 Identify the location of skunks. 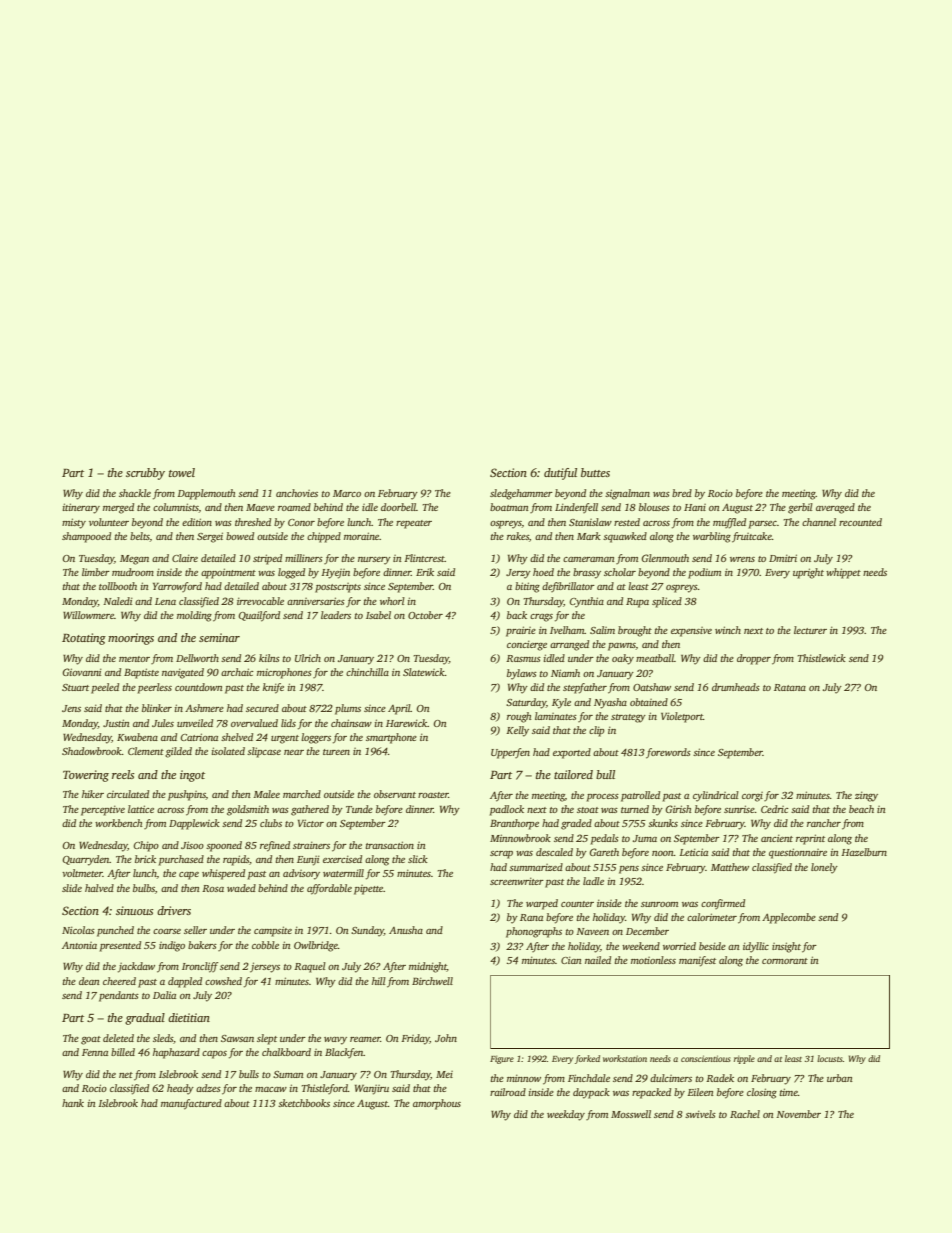
(663, 823).
